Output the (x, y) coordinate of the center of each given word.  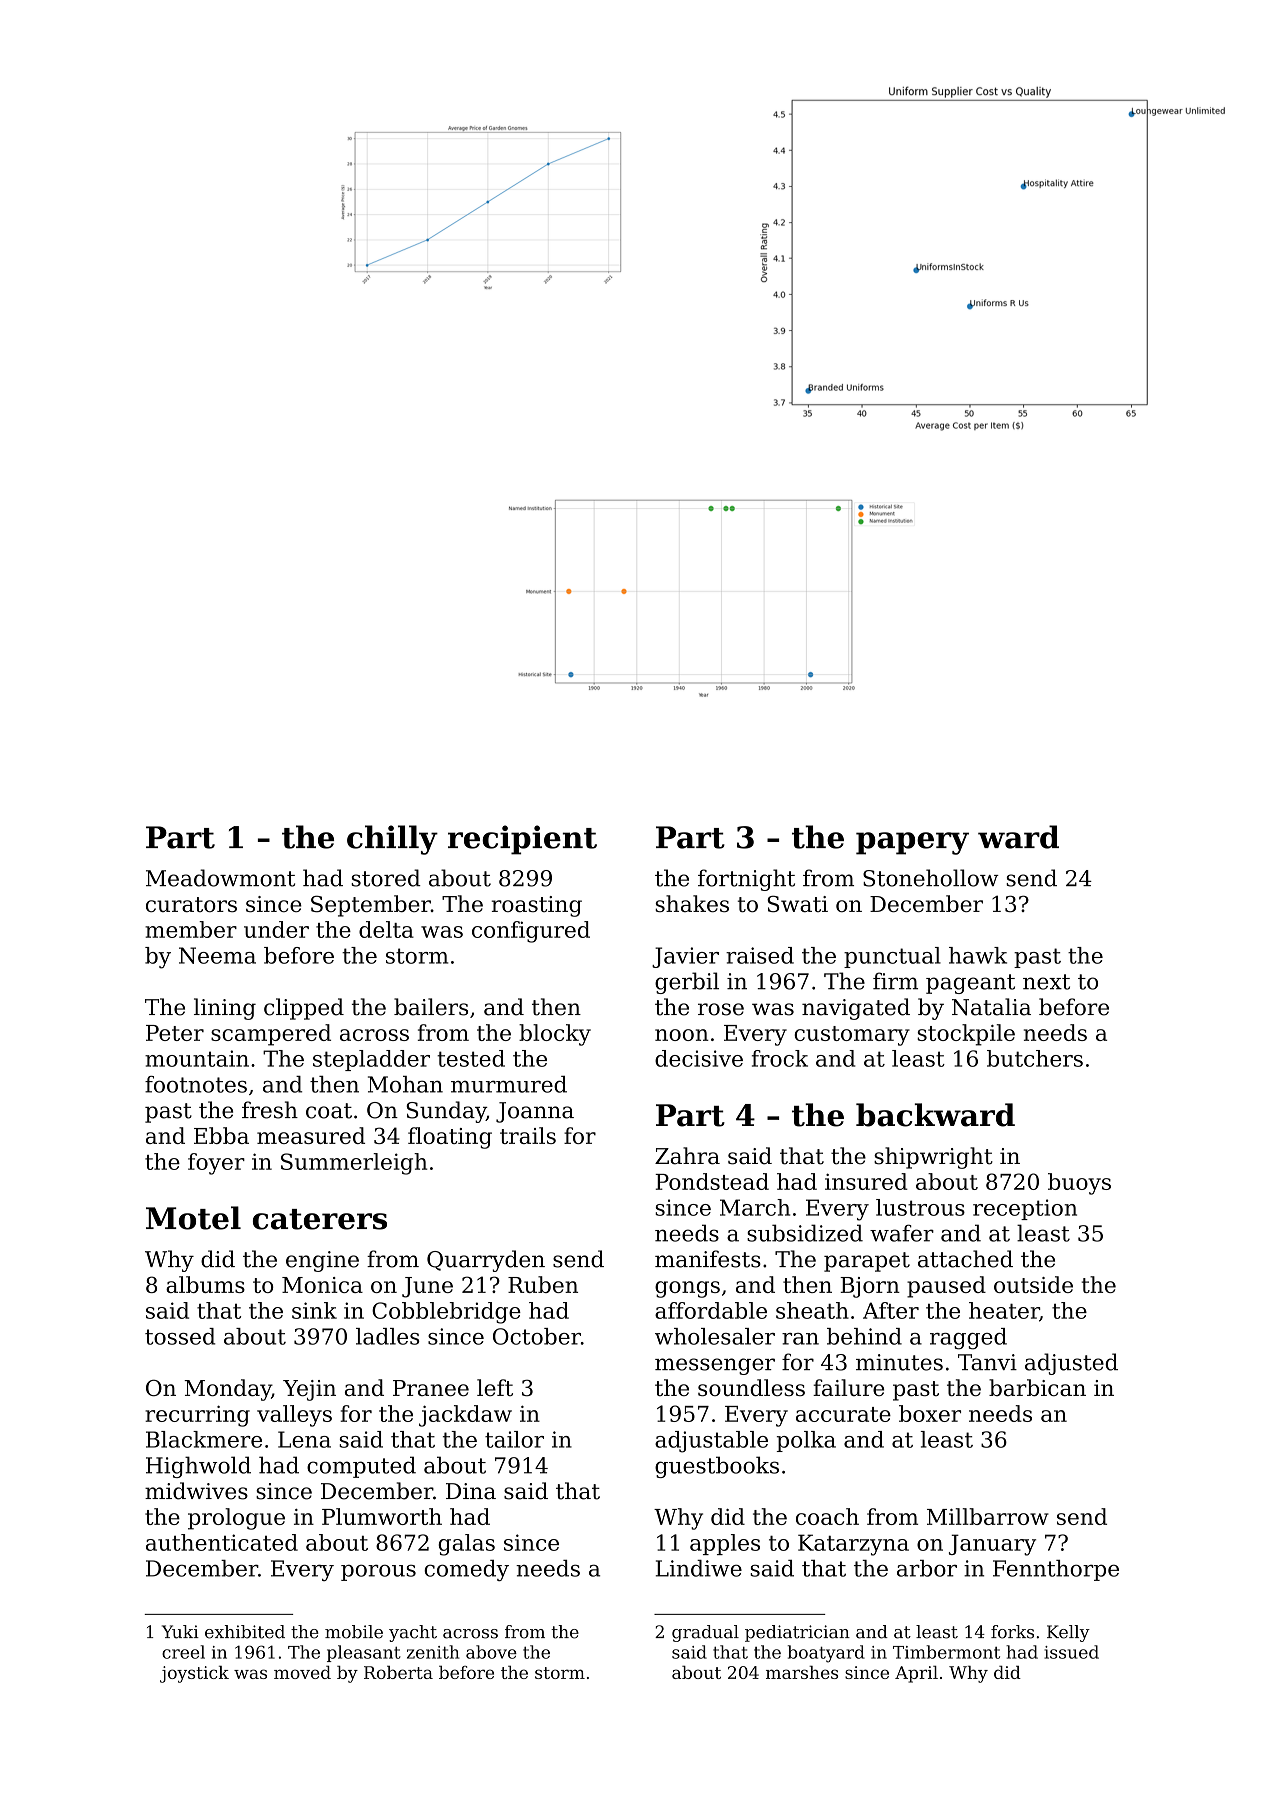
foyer (216, 1164)
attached (965, 1259)
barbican (1037, 1387)
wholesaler (715, 1336)
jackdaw (465, 1416)
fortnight (746, 880)
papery (912, 843)
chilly (392, 840)
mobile (354, 1632)
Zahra (687, 1156)
